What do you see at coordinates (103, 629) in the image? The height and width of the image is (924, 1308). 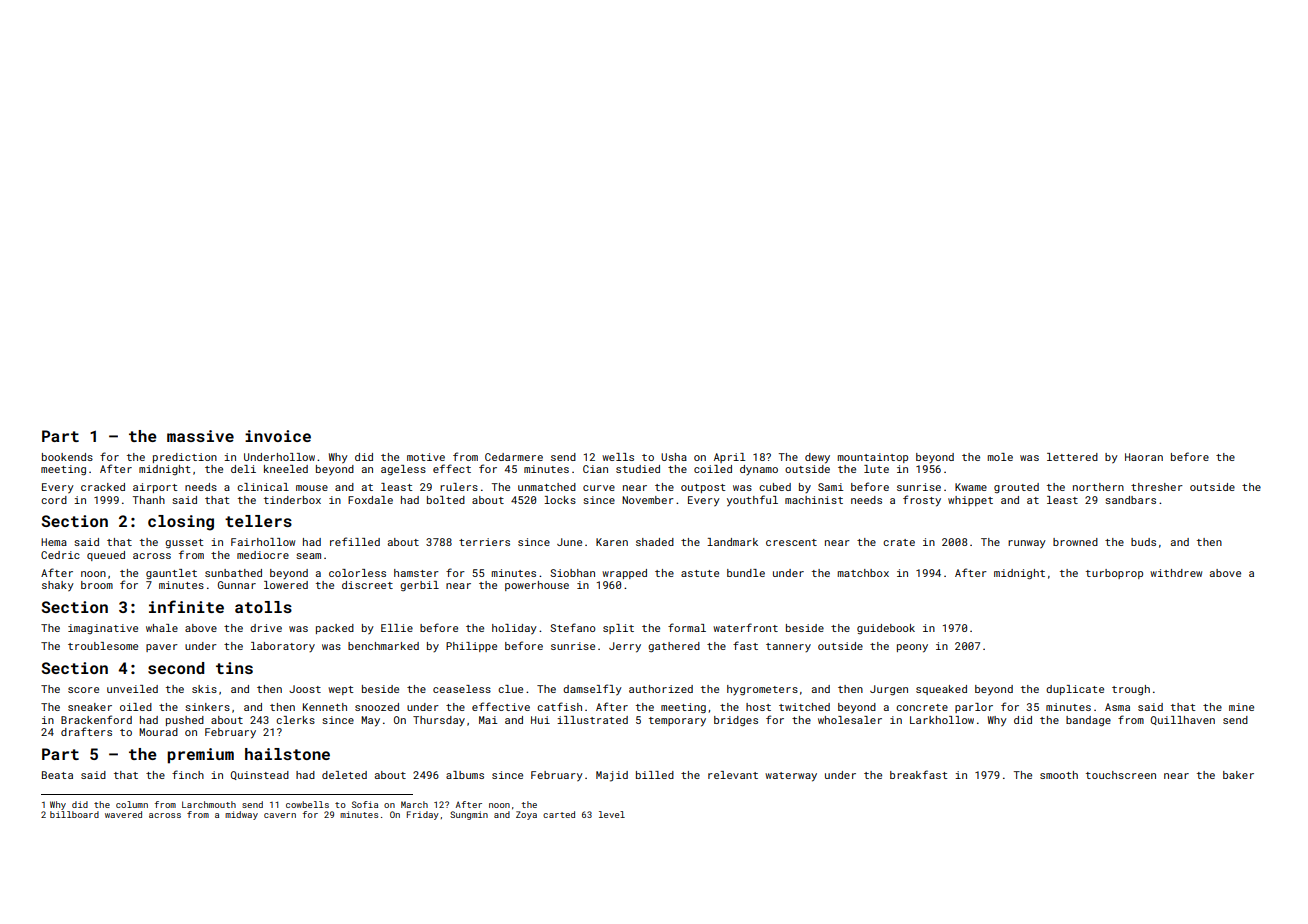 I see `imaginative` at bounding box center [103, 629].
